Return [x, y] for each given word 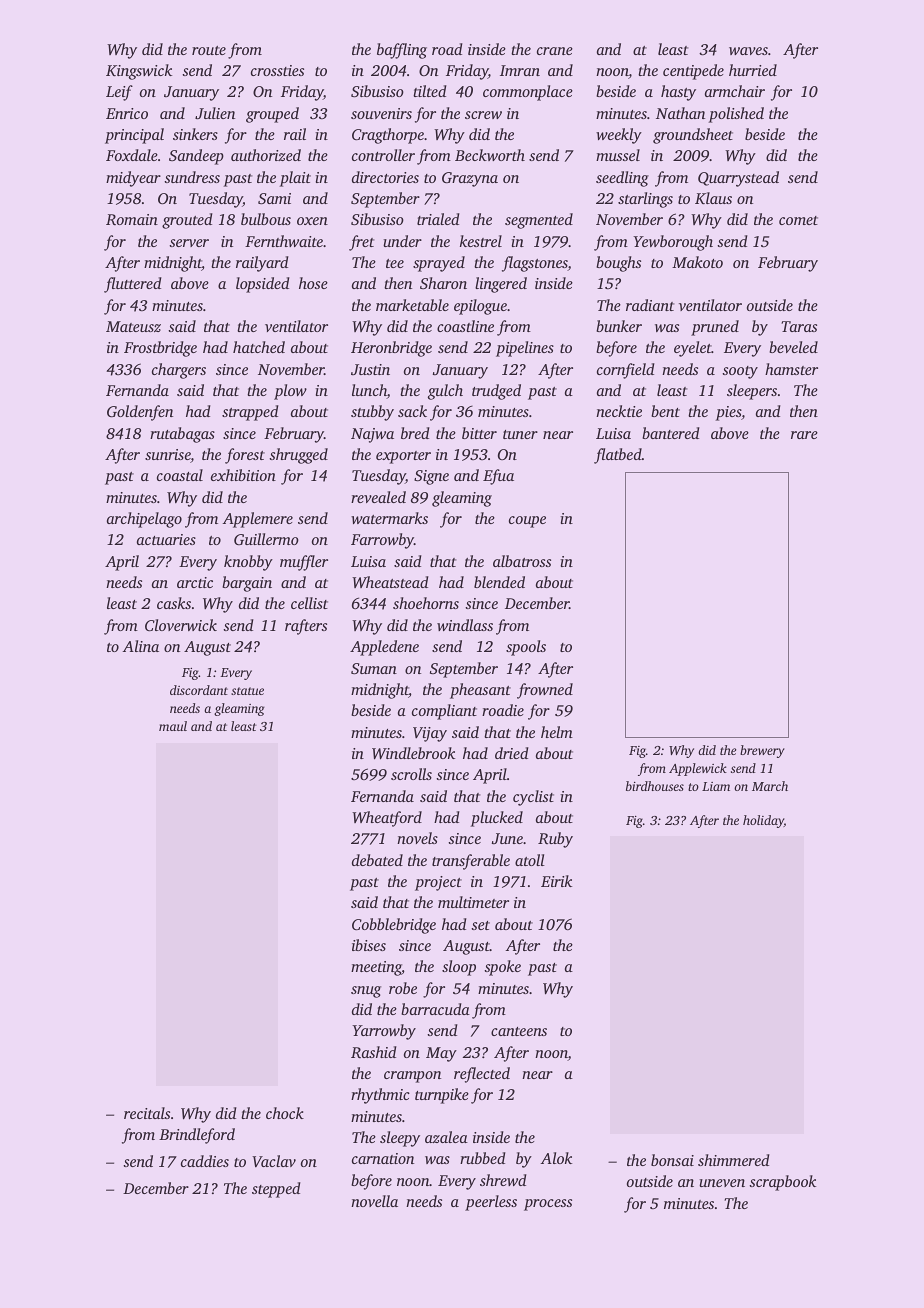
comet [798, 220]
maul [173, 726]
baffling [402, 51]
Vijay [430, 734]
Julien [215, 113]
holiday [763, 821]
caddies [205, 1161]
